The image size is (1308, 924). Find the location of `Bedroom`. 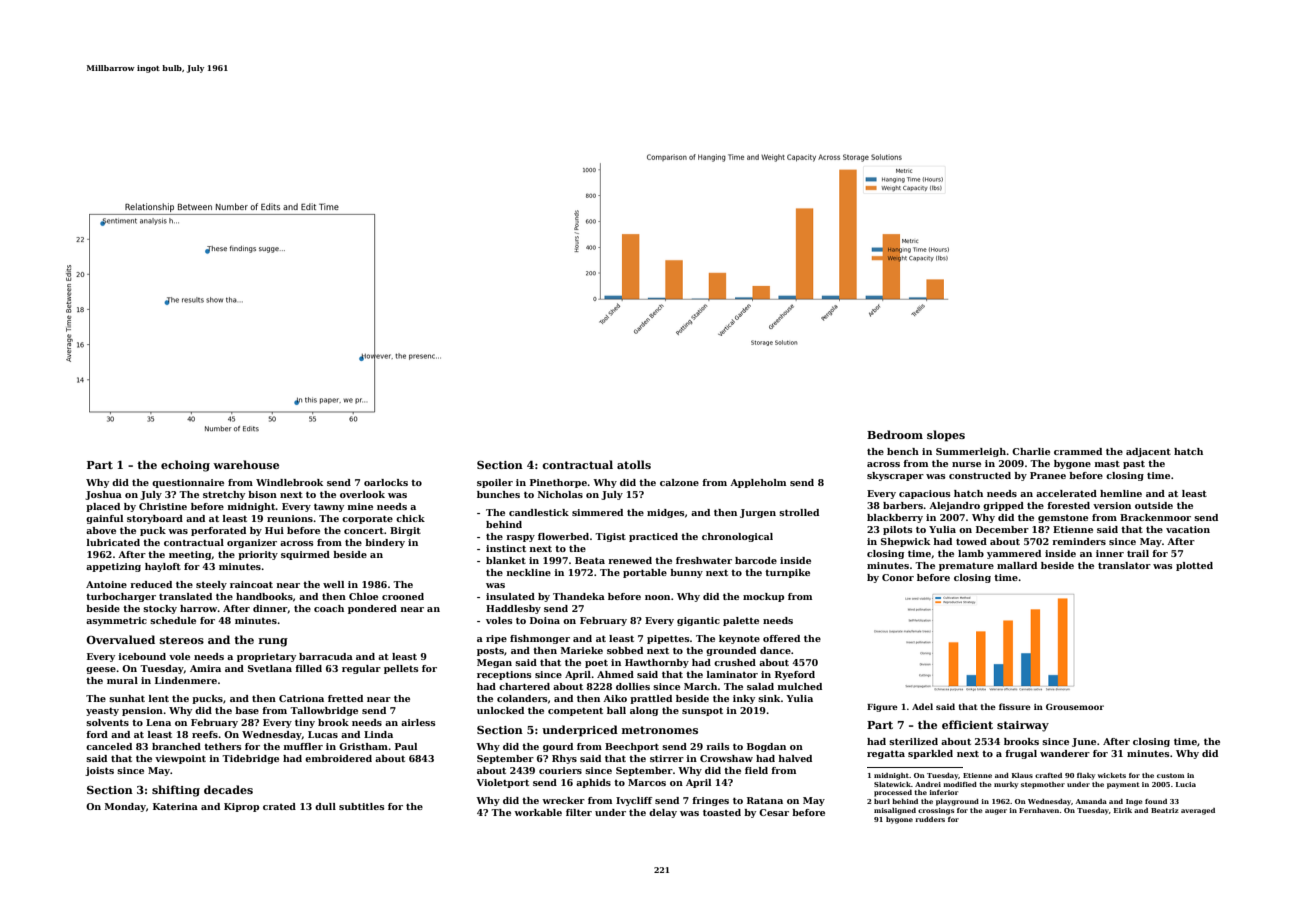

Bedroom is located at coordinates (895, 434).
